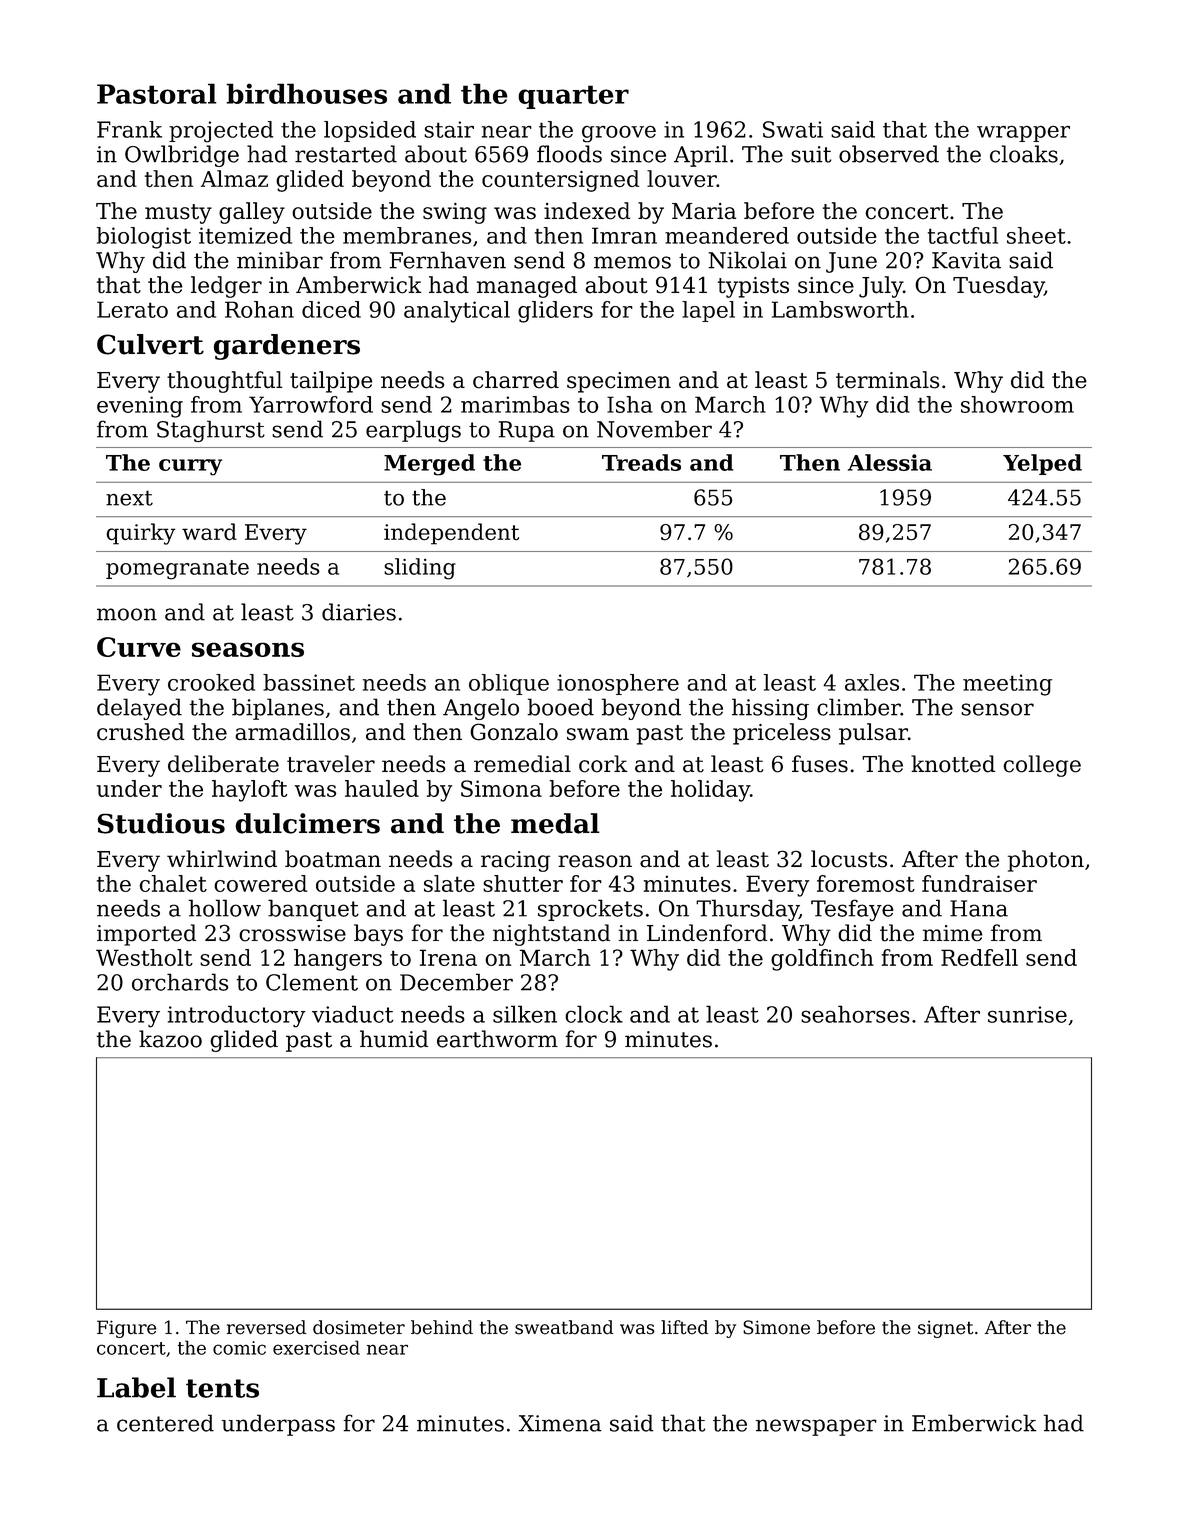 The height and width of the screenshot is (1537, 1188). What do you see at coordinates (420, 569) in the screenshot?
I see `sliding` at bounding box center [420, 569].
